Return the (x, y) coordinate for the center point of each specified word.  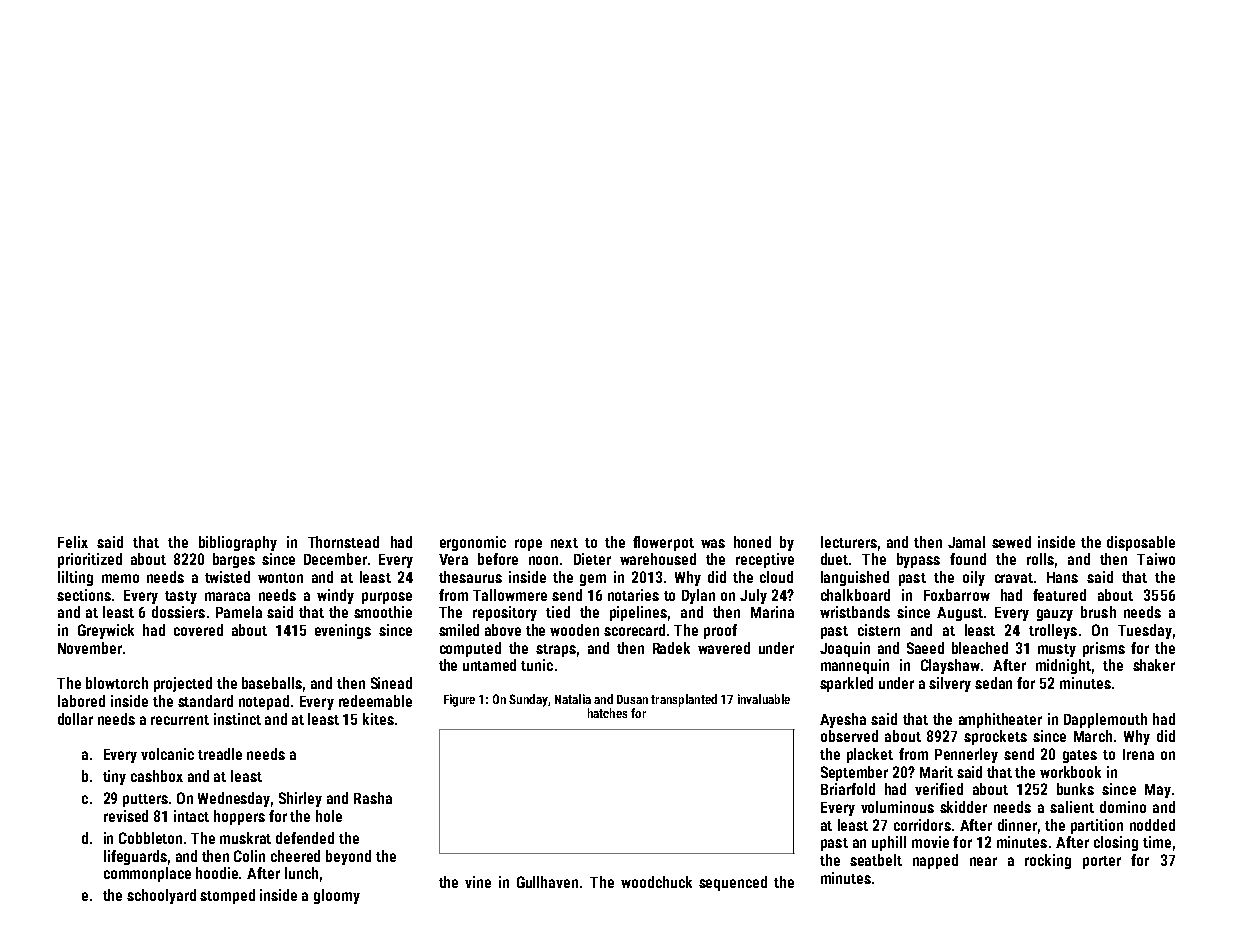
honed (752, 542)
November (90, 648)
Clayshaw (950, 666)
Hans (1062, 577)
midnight (1063, 666)
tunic (537, 665)
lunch (301, 873)
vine (478, 882)
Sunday (528, 700)
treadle (220, 754)
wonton (280, 578)
